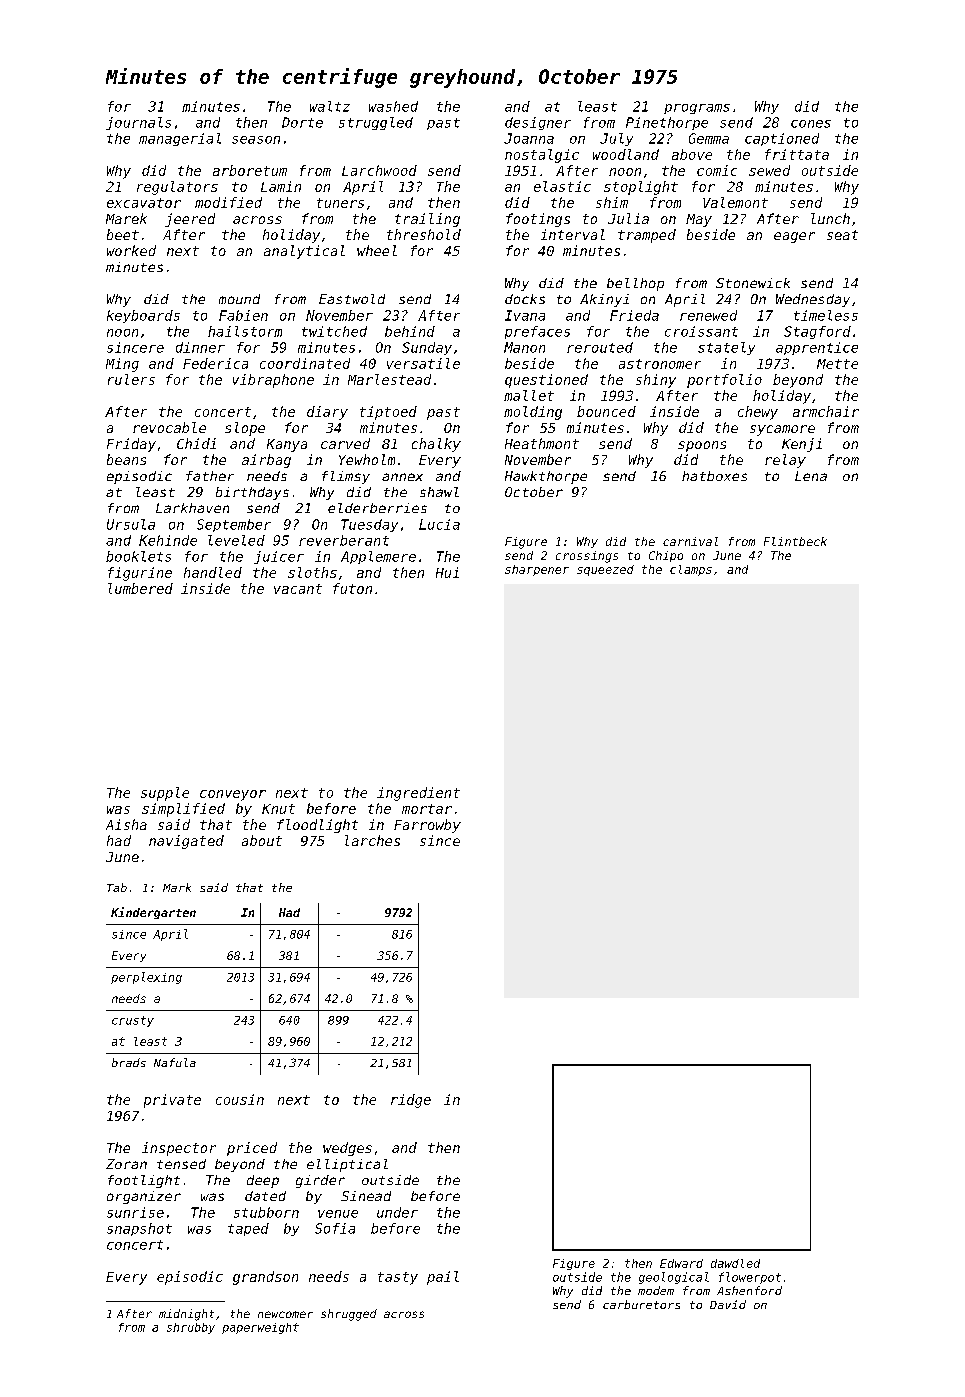 This screenshot has width=965, height=1397. Describe the element at coordinates (131, 524) in the screenshot. I see `Ursula` at that location.
